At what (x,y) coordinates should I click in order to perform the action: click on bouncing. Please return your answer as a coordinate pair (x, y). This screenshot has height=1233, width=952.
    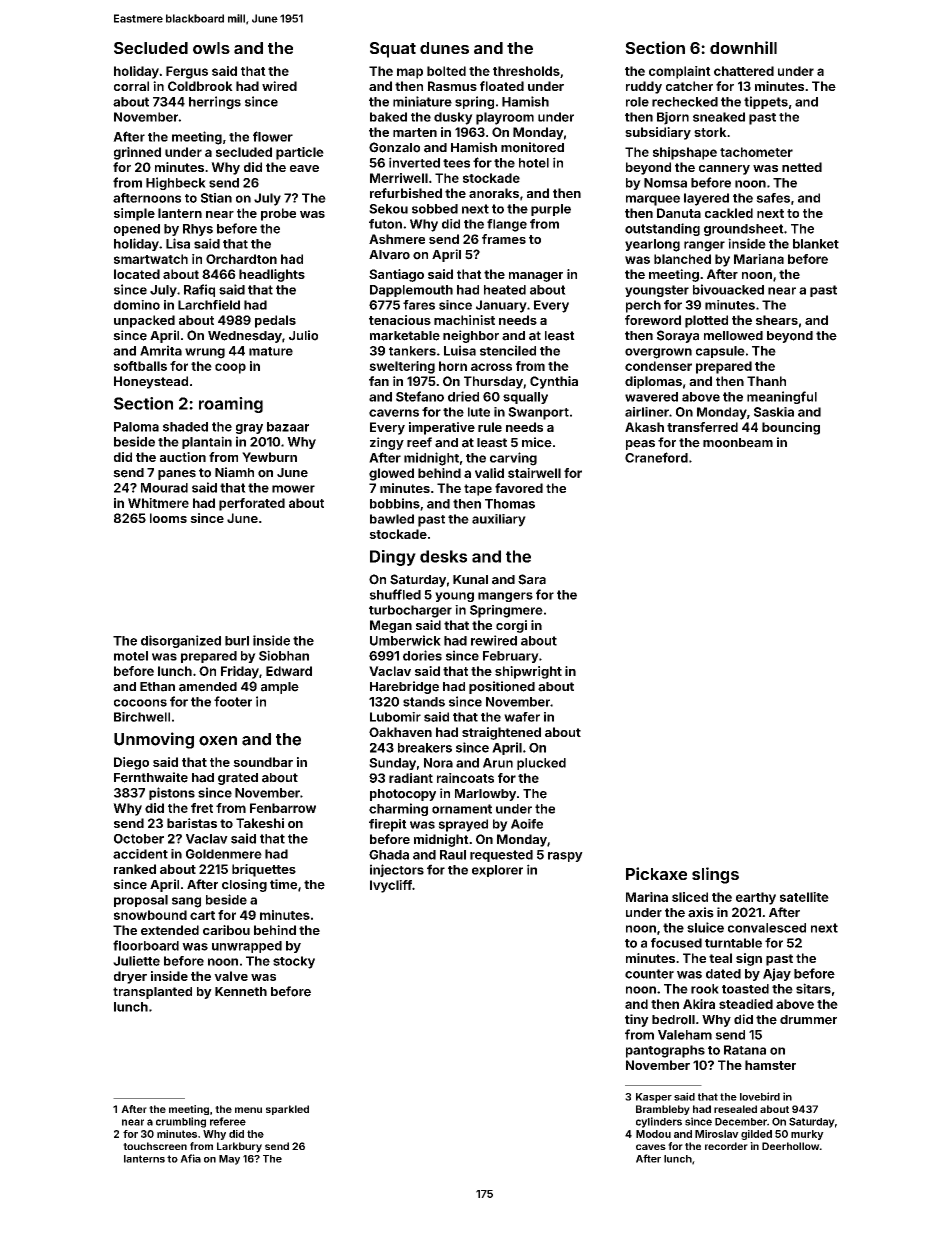
    Looking at the image, I should click on (791, 428).
